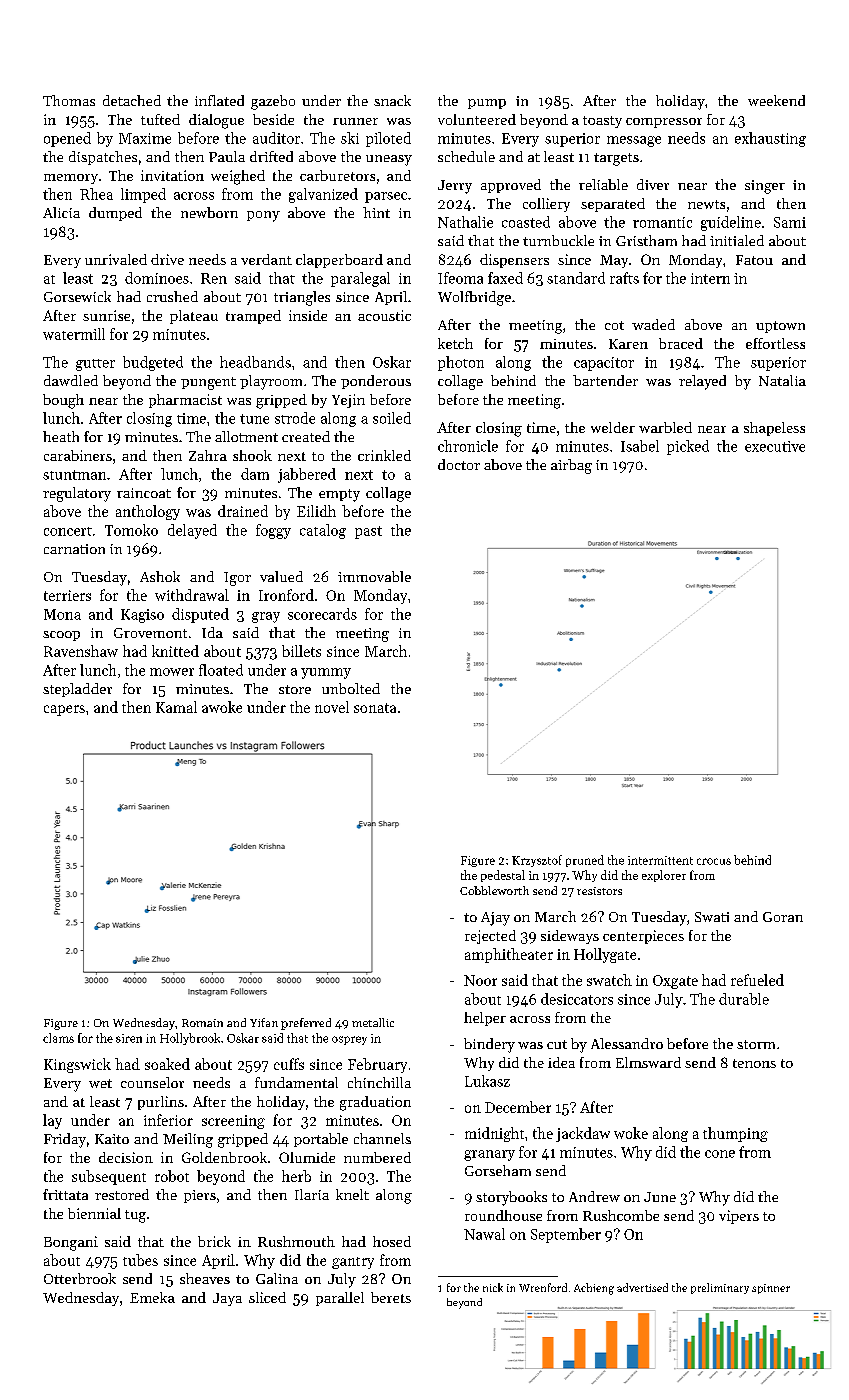 The image size is (849, 1400). What do you see at coordinates (640, 446) in the screenshot?
I see `Isabel` at bounding box center [640, 446].
